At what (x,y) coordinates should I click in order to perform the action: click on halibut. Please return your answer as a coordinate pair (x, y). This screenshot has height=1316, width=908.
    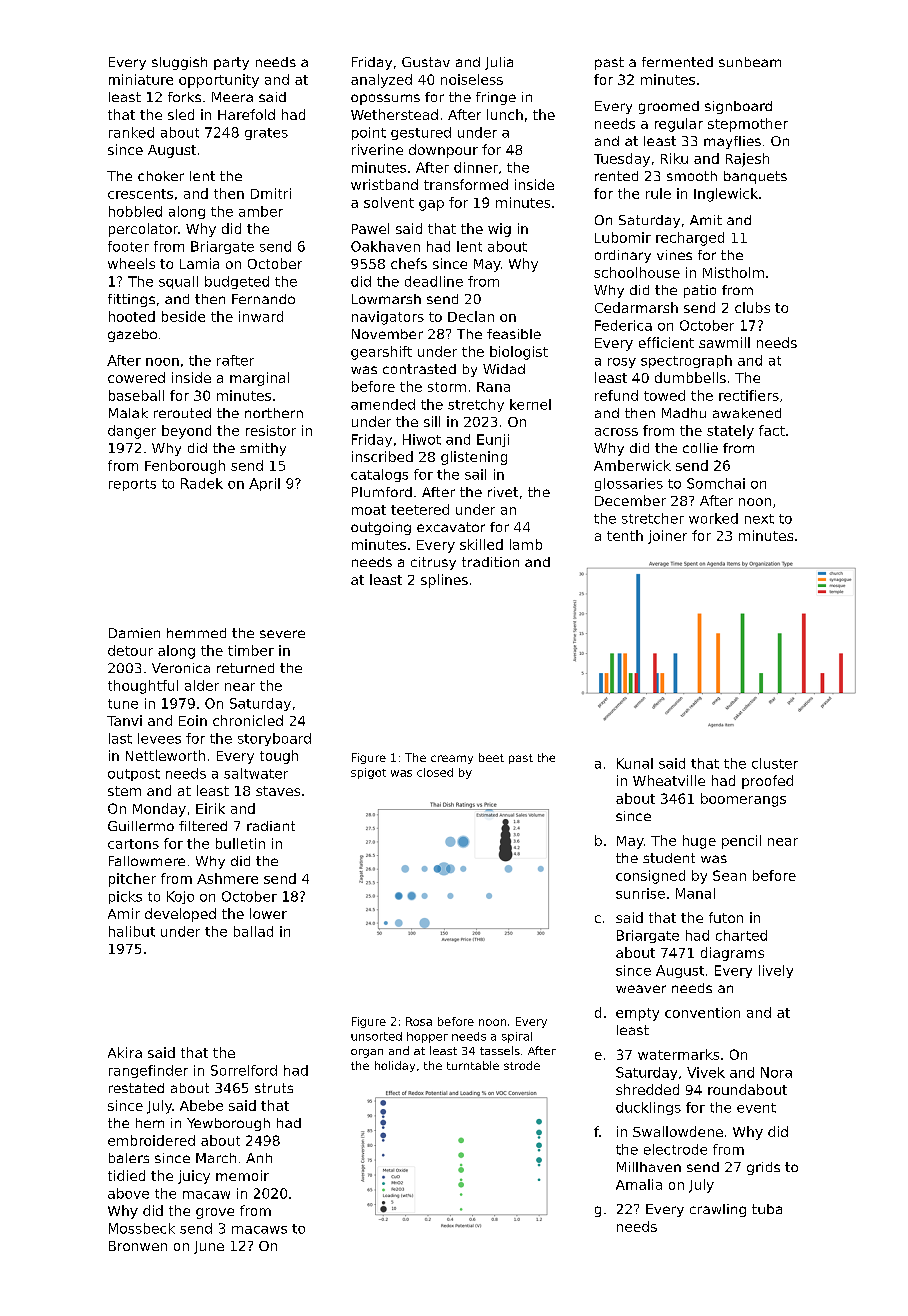
    Looking at the image, I should click on (132, 931).
